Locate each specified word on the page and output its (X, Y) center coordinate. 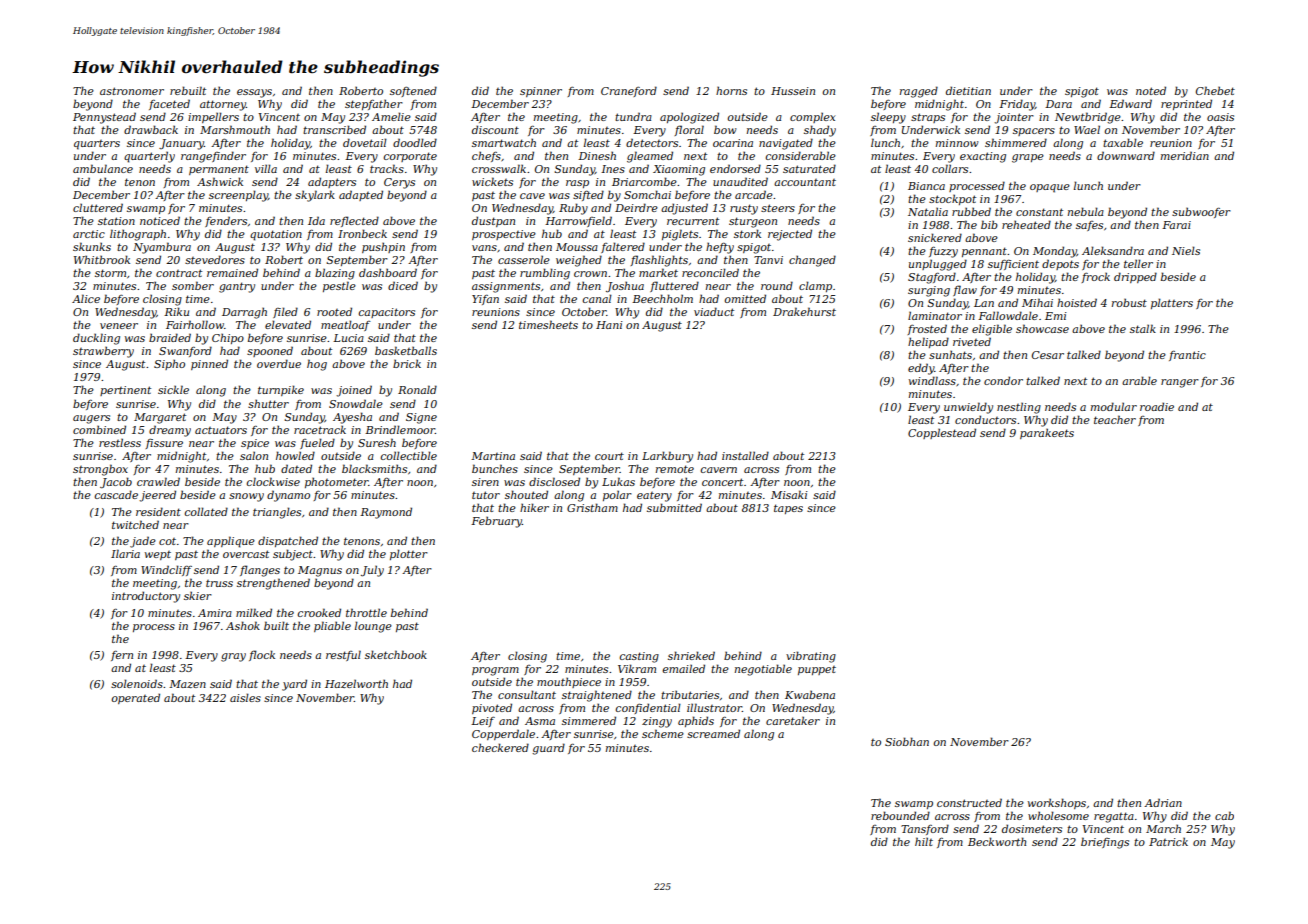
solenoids (137, 683)
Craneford (629, 91)
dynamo (288, 496)
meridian (1185, 155)
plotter (409, 554)
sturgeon (753, 222)
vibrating (811, 657)
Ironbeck (362, 233)
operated (136, 698)
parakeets (1047, 434)
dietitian (968, 90)
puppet (817, 670)
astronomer (132, 91)
